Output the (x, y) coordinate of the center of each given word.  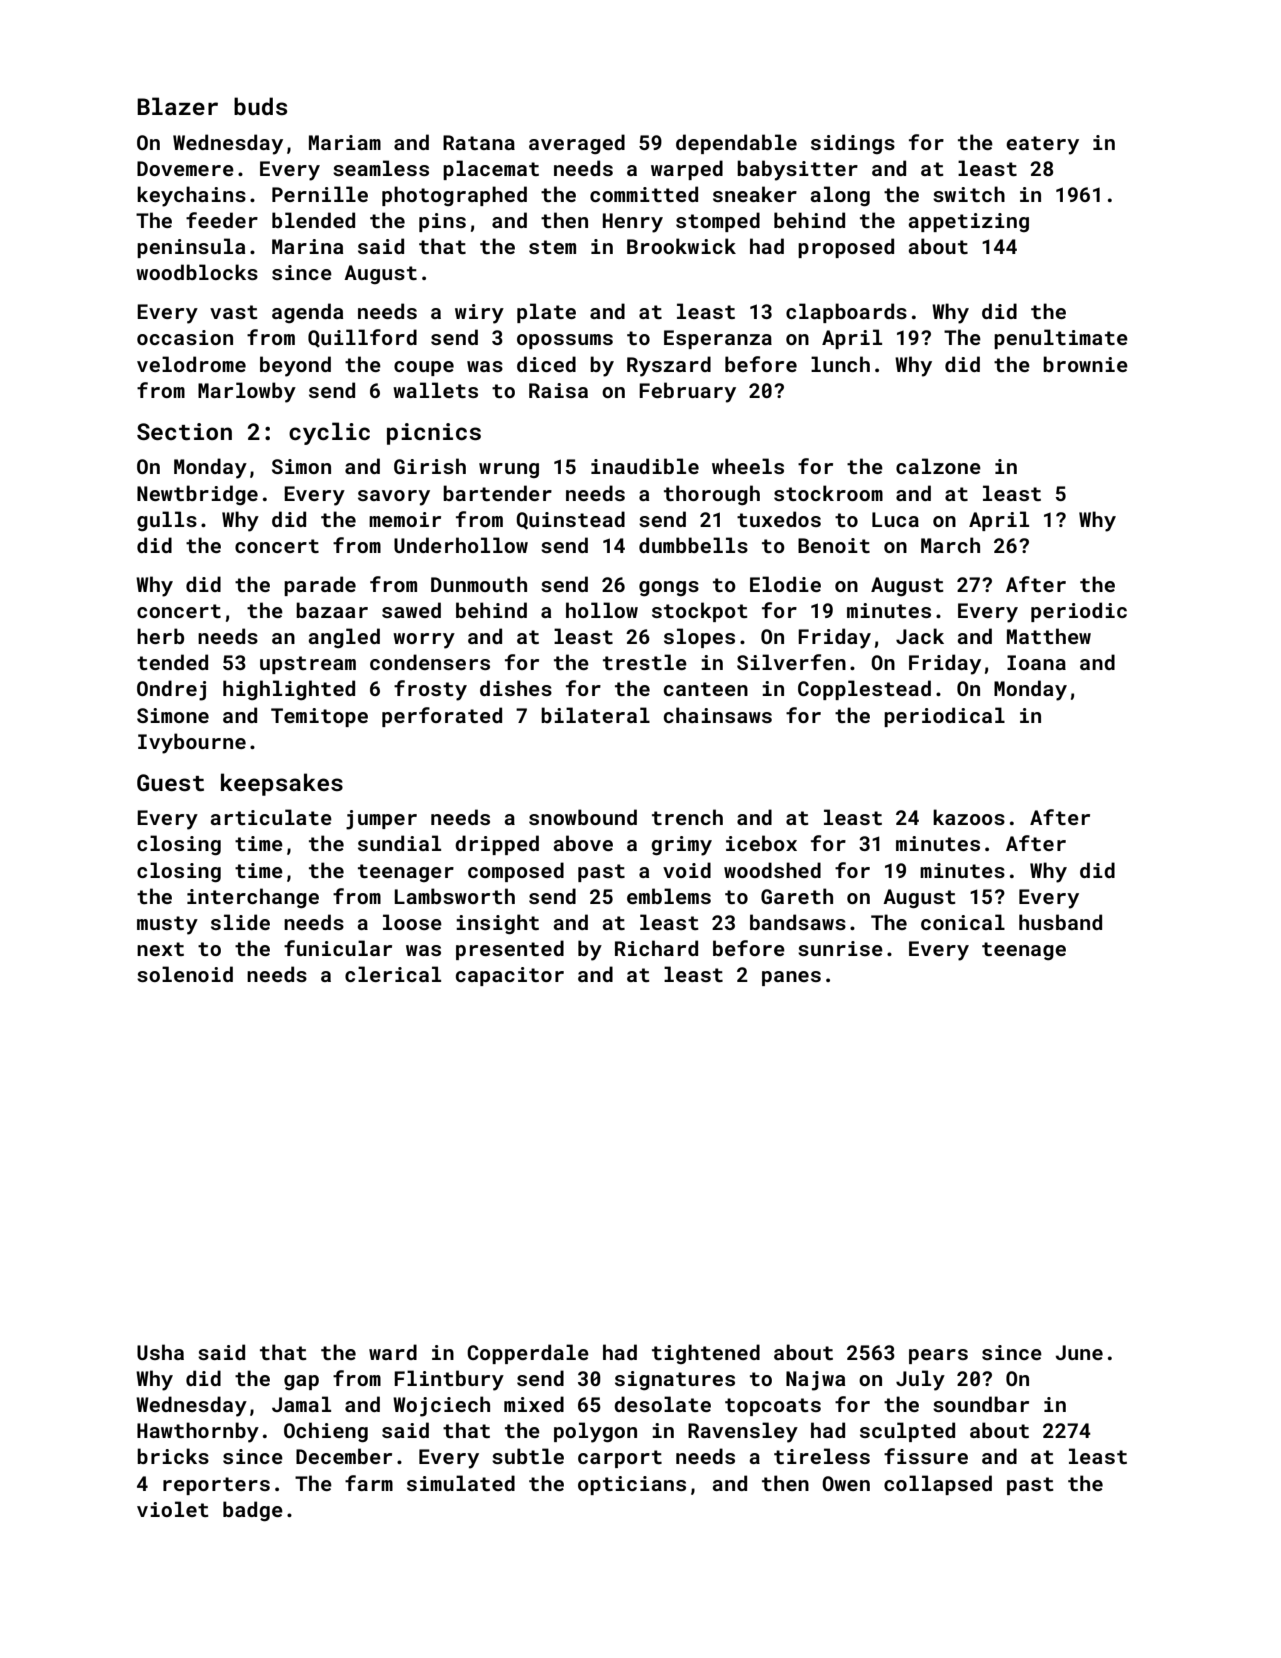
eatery (1042, 145)
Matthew (1049, 636)
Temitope (319, 717)
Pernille (320, 194)
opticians (632, 1485)
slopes (699, 638)
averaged (577, 144)
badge (253, 1511)
